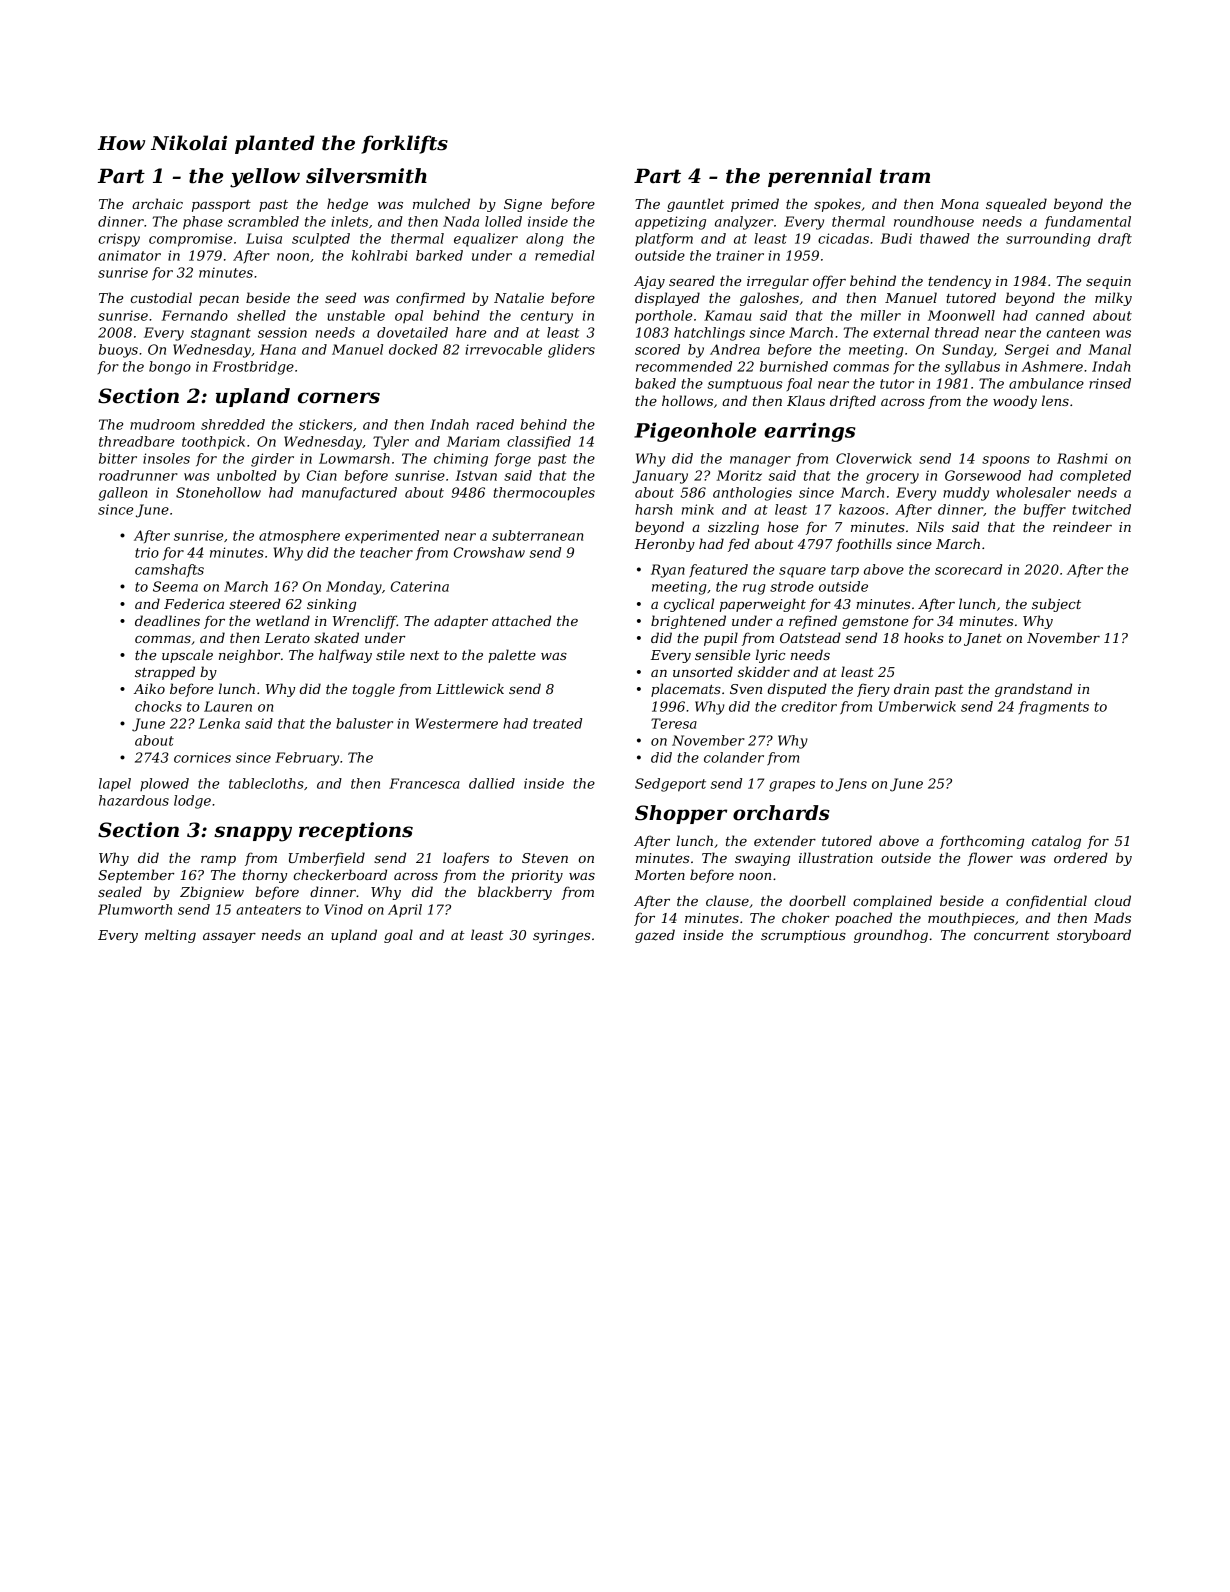 The image size is (1230, 1592). Describe the element at coordinates (820, 177) in the image. I see `perennial` at that location.
